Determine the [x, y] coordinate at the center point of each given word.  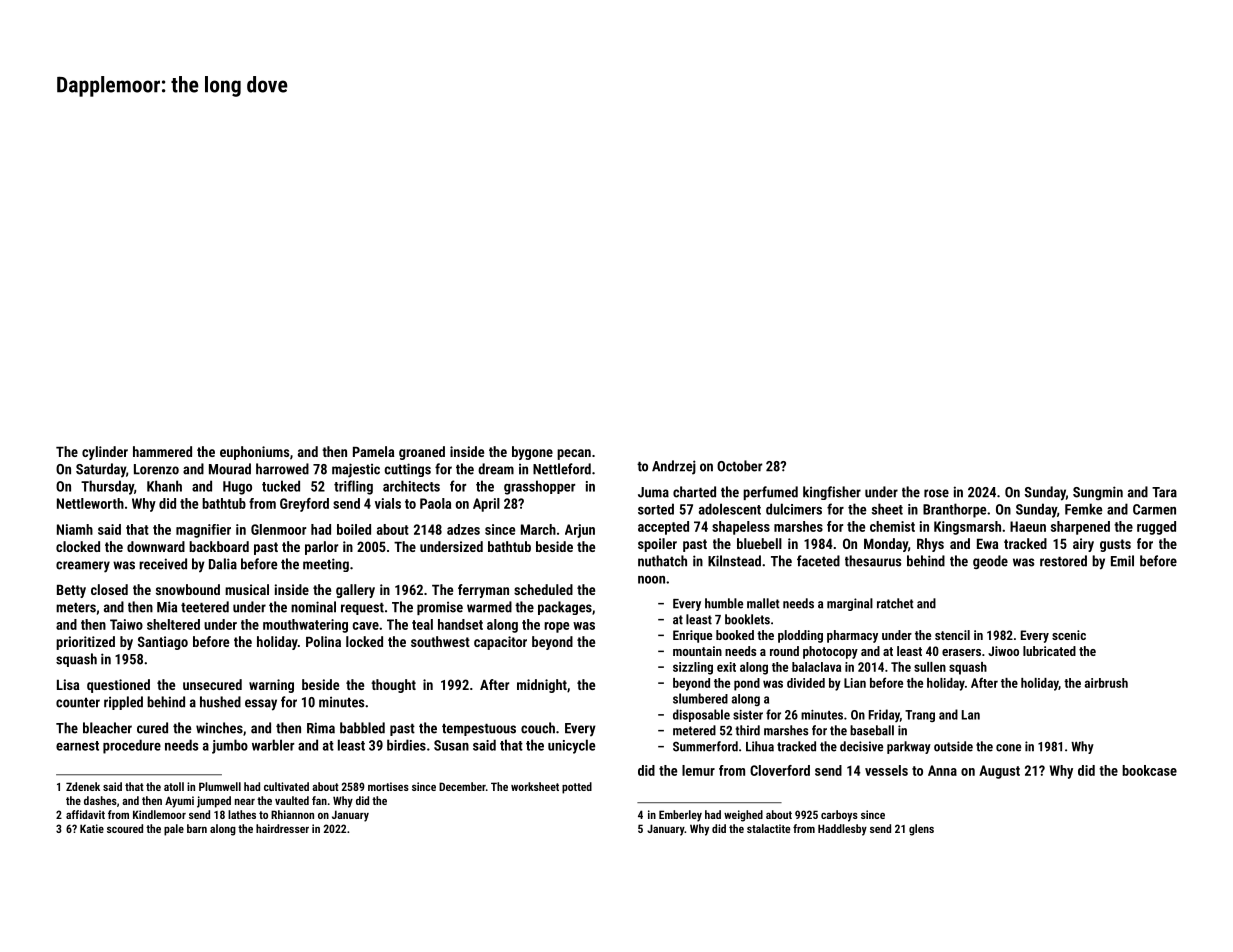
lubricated [1049, 651]
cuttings [408, 470]
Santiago [163, 643]
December [462, 786]
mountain [697, 651]
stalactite [768, 828]
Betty [71, 591]
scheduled [543, 589]
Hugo [237, 488]
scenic [1069, 635]
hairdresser [282, 828]
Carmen [1154, 509]
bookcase [1149, 770]
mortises [388, 786]
